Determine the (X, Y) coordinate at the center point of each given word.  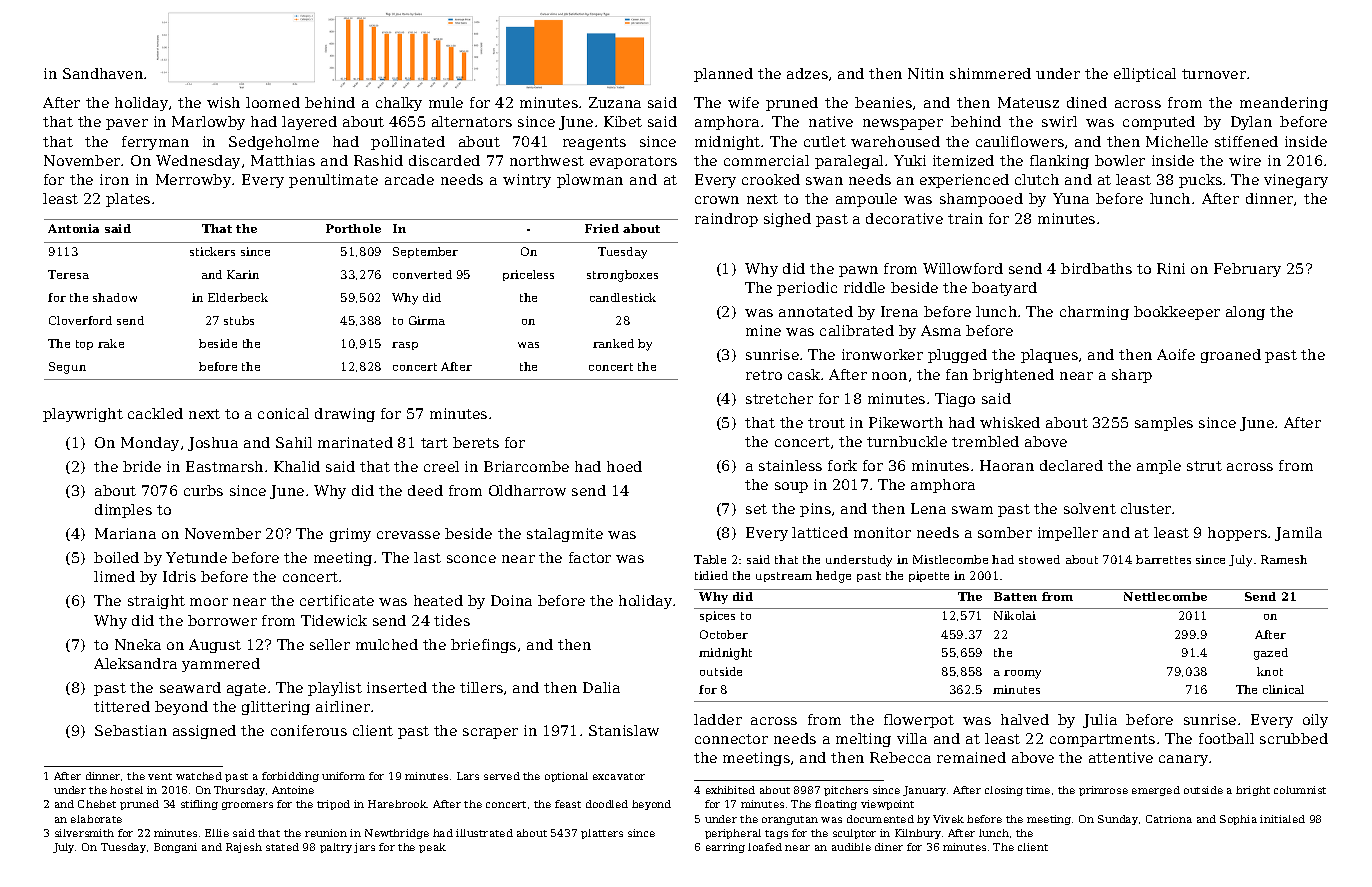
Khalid (297, 466)
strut (1204, 466)
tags (776, 834)
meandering (1284, 104)
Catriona (1169, 819)
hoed (624, 466)
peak (432, 848)
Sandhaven (103, 73)
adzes (807, 73)
